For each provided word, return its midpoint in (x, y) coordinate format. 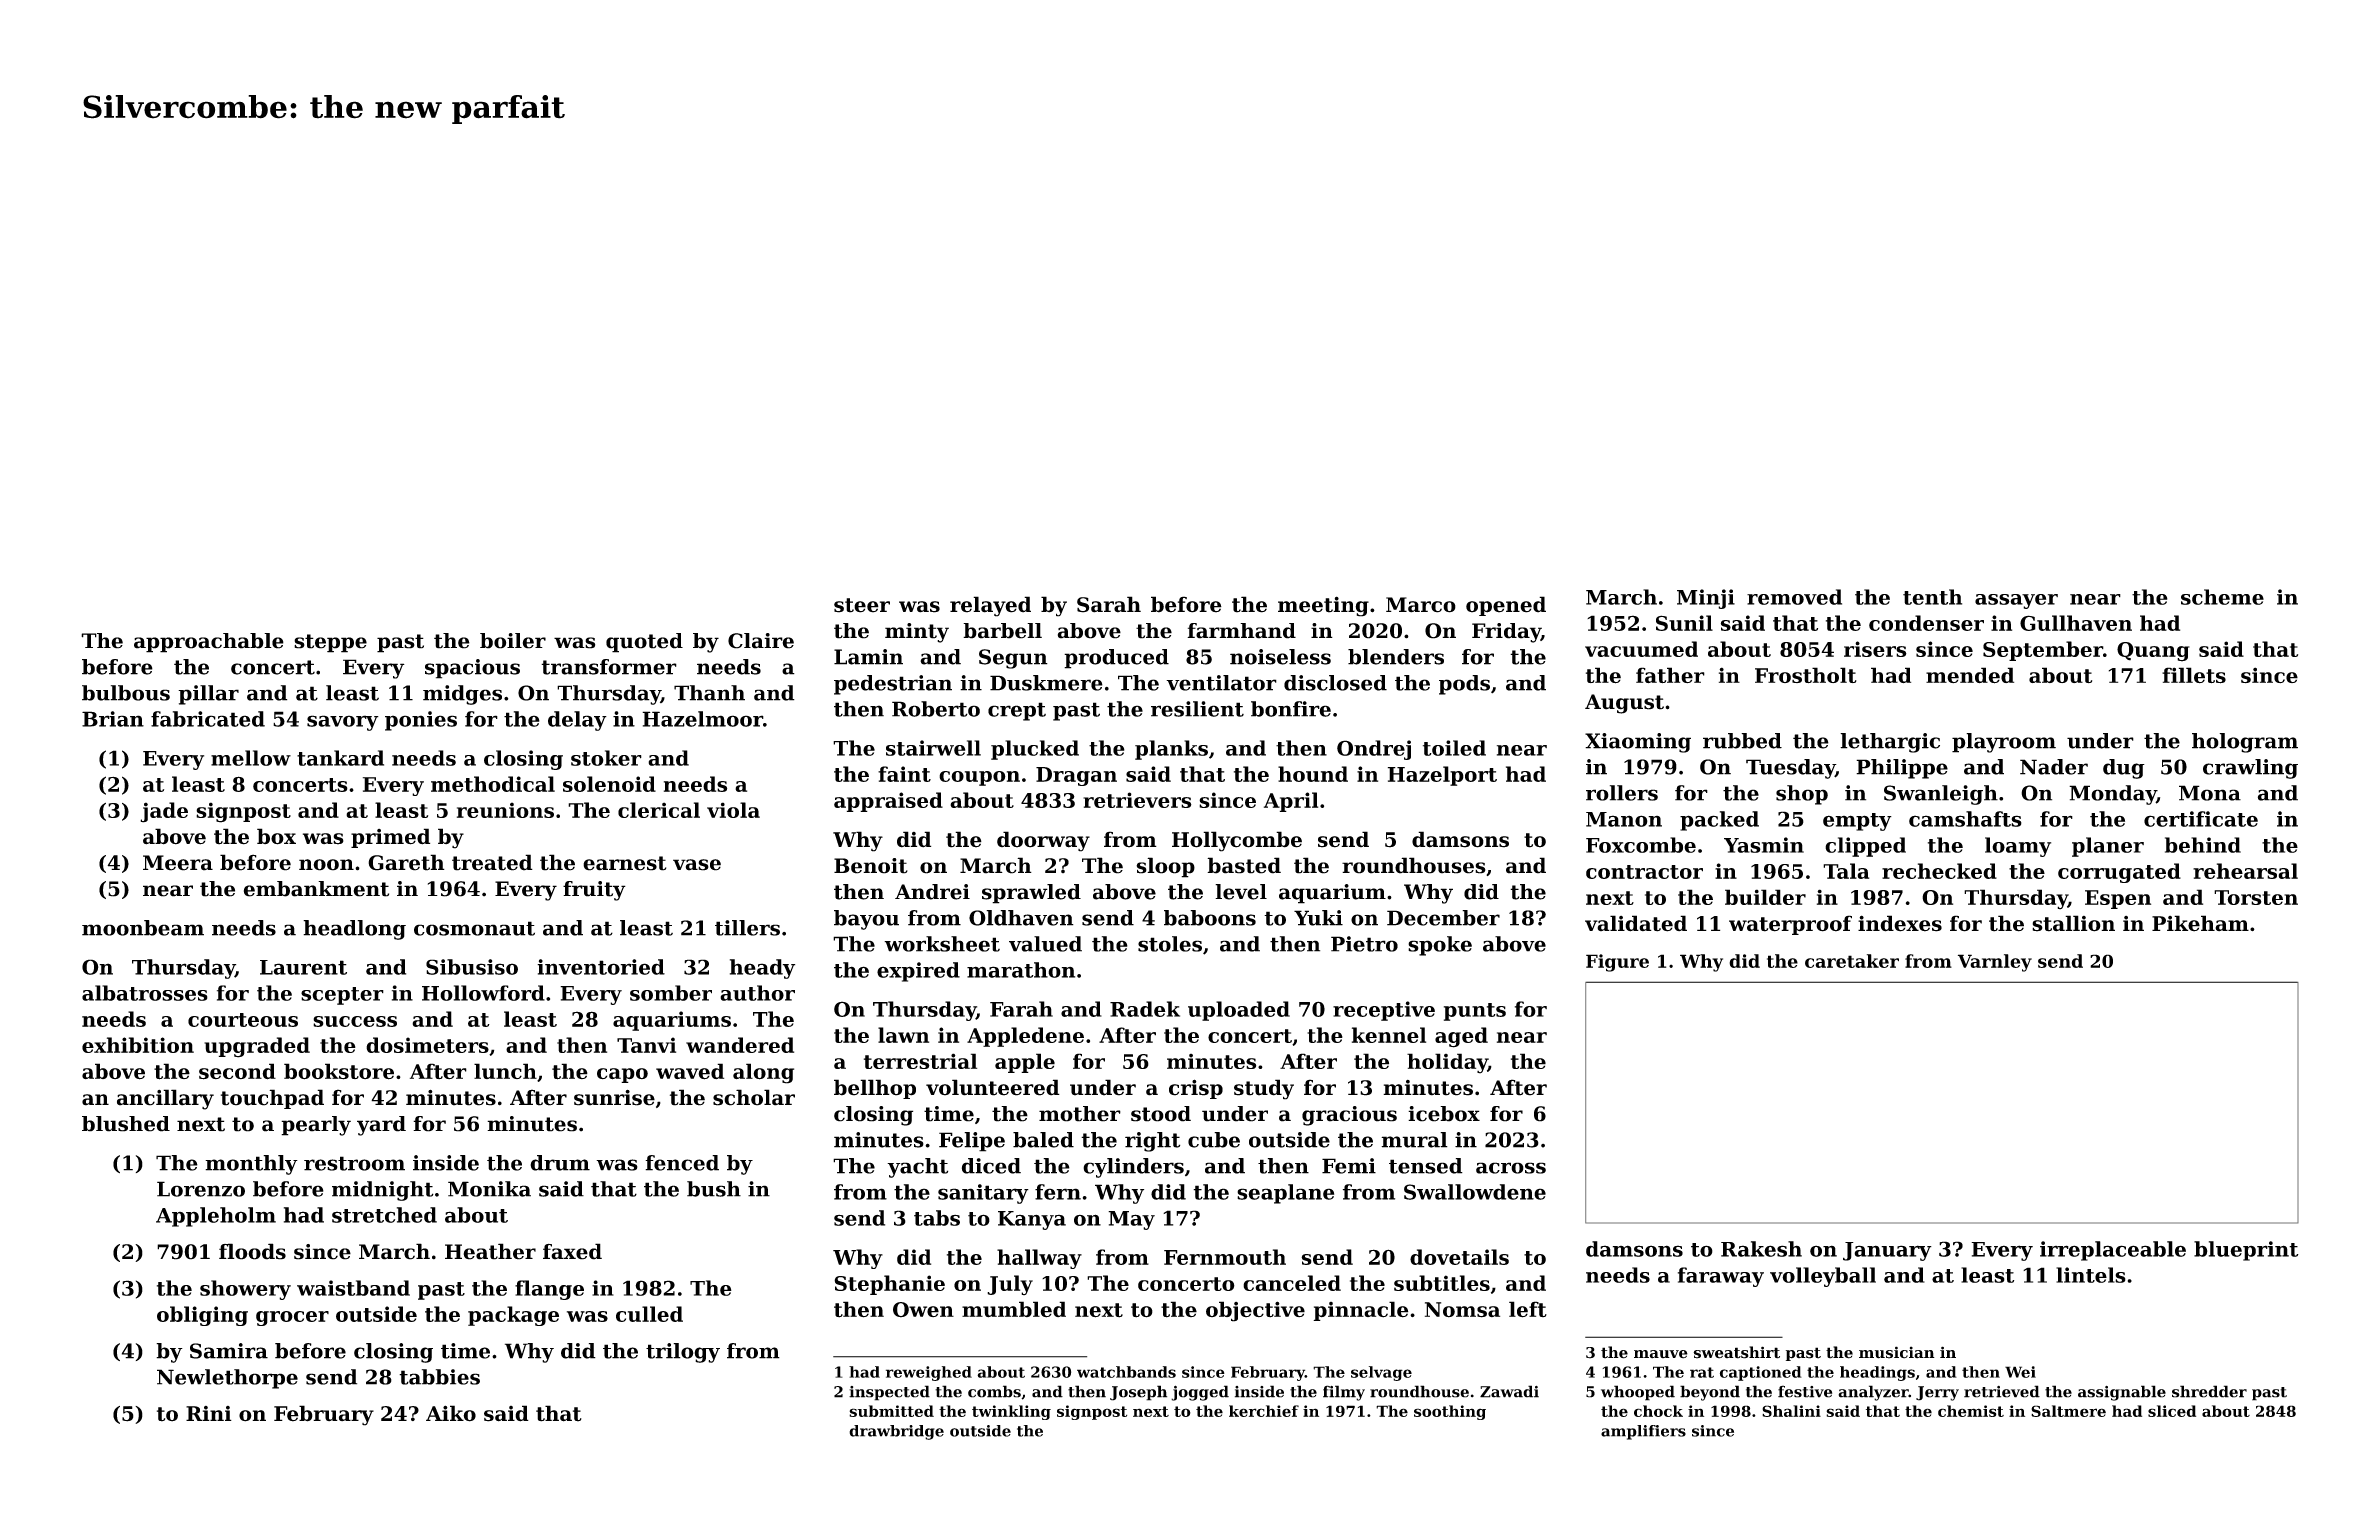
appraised (888, 802)
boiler (513, 641)
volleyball (1823, 1277)
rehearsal (2245, 871)
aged (1461, 1037)
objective (1255, 1311)
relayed (990, 606)
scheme (2222, 597)
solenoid (609, 784)
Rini (209, 1413)
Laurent (303, 967)
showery (245, 1290)
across (1511, 1168)
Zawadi (1509, 1391)
